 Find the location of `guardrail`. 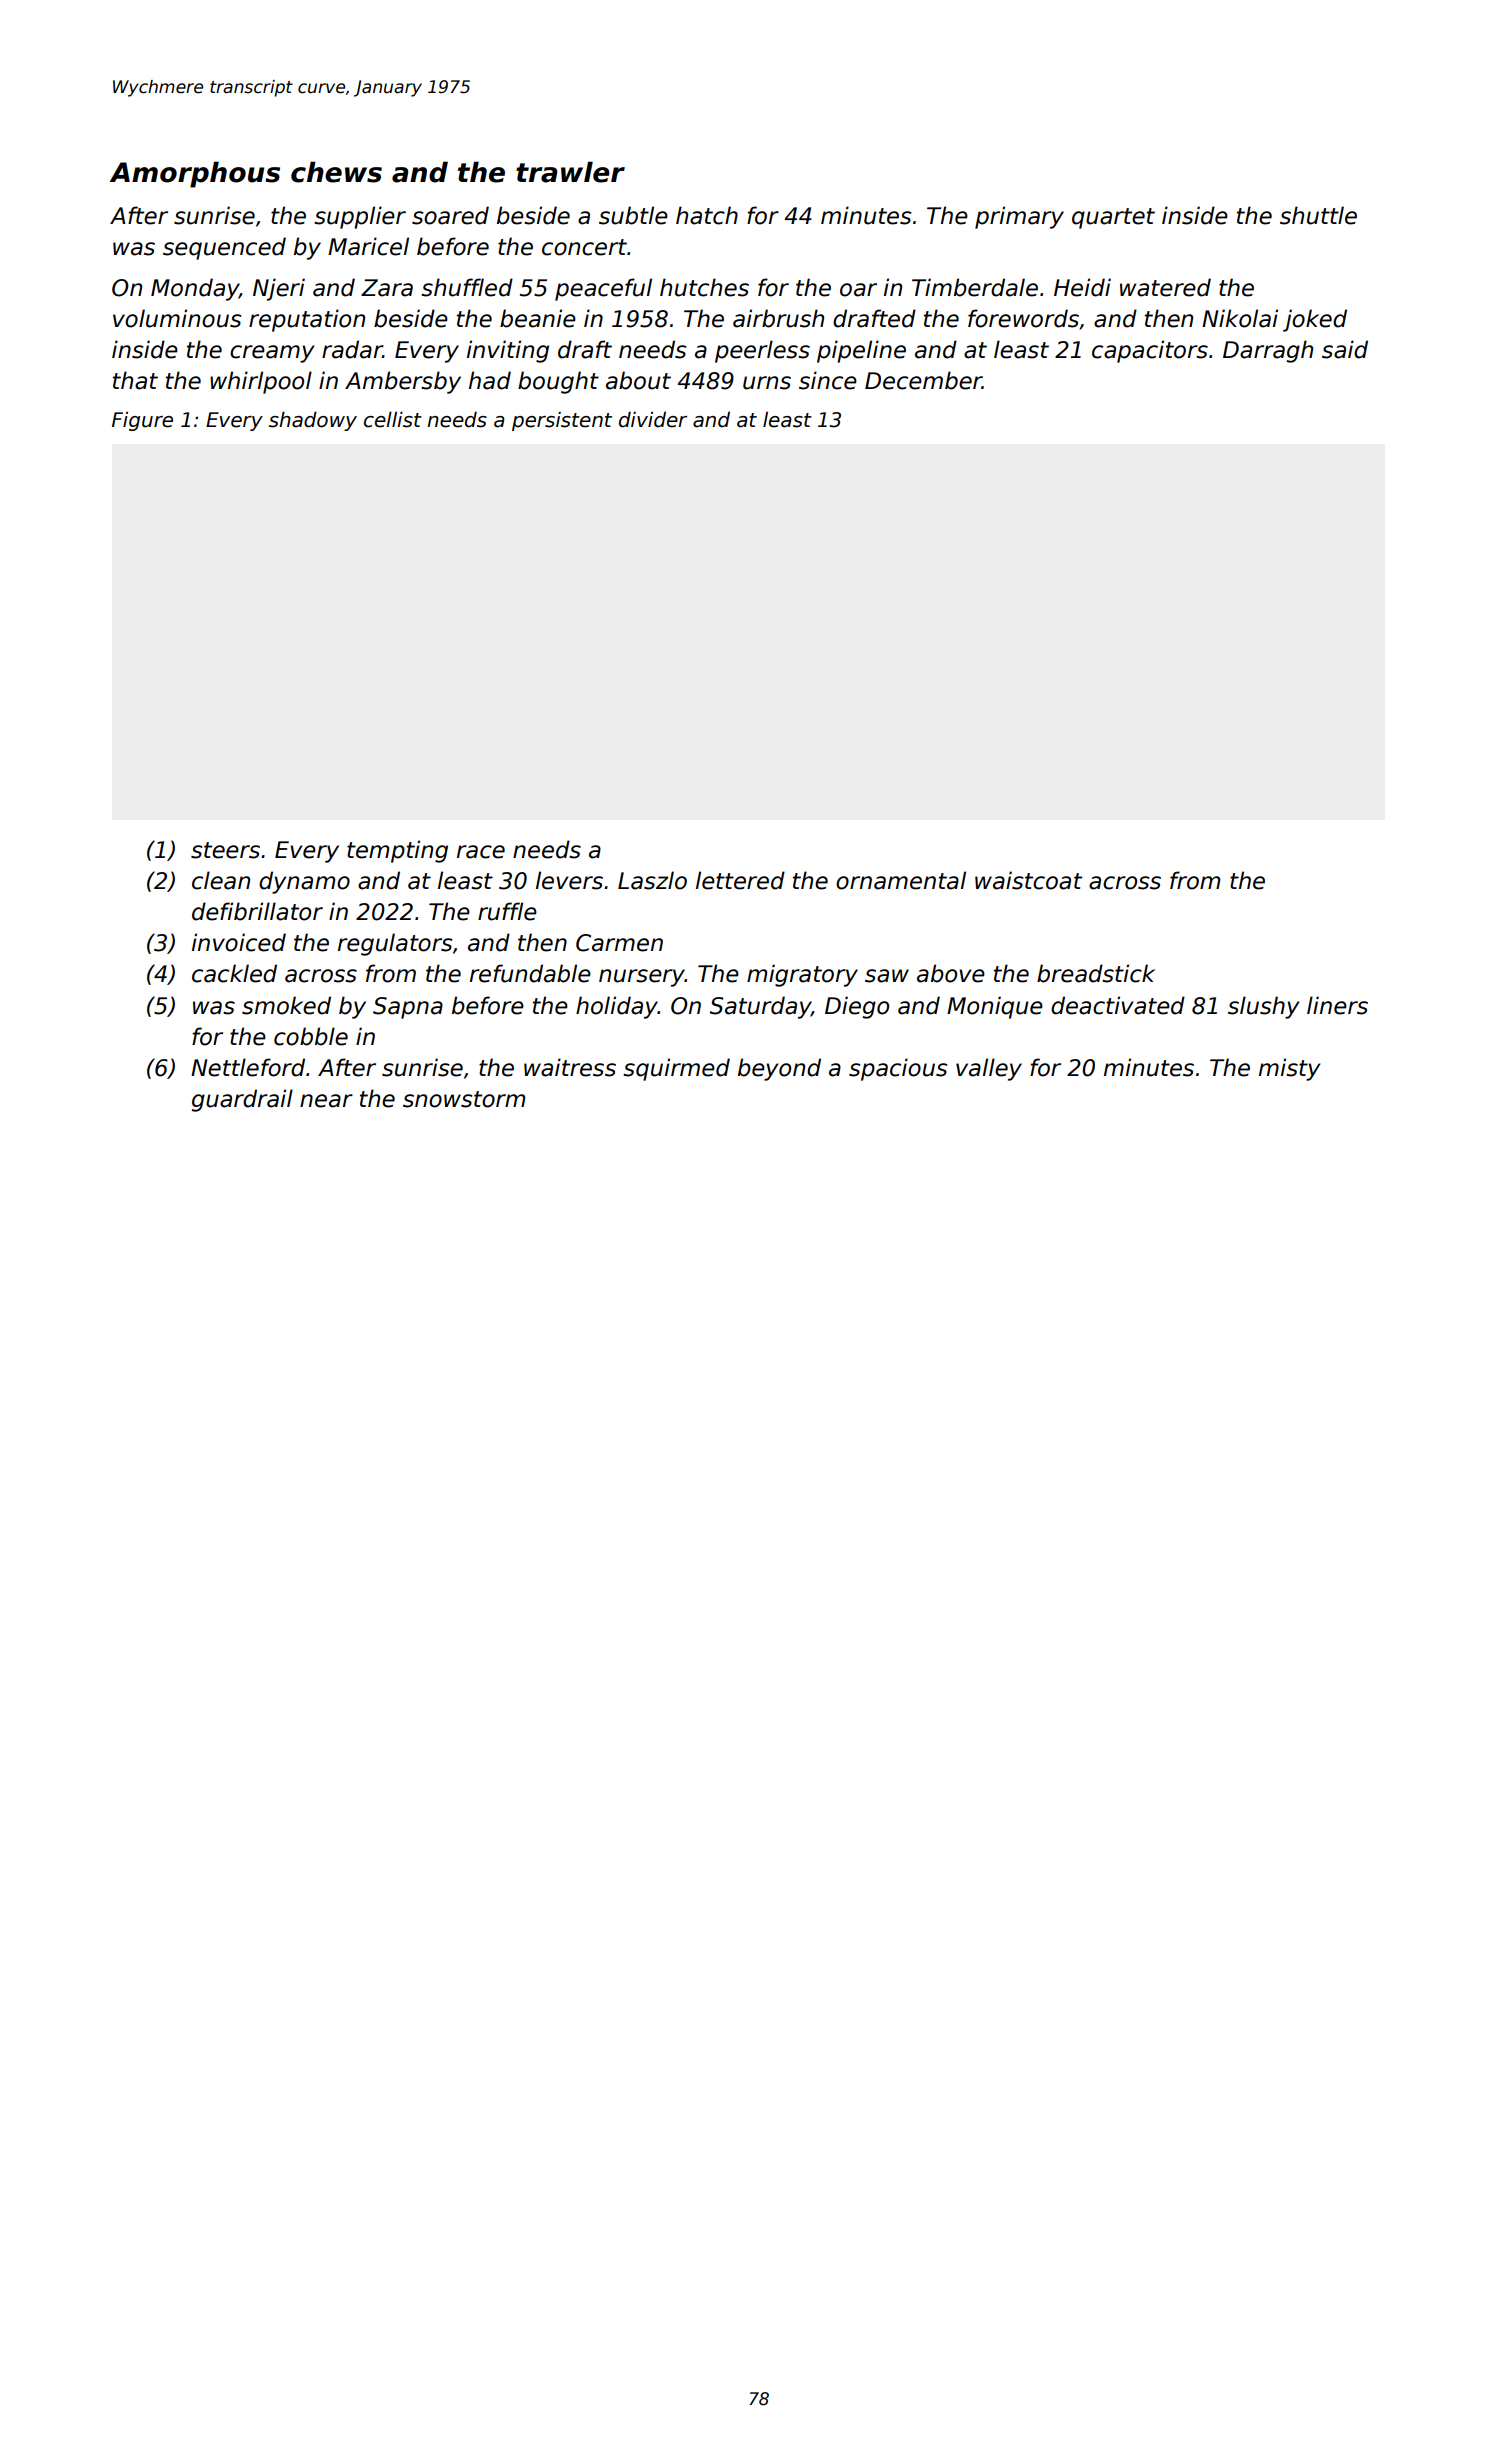

guardrail is located at coordinates (242, 1100).
